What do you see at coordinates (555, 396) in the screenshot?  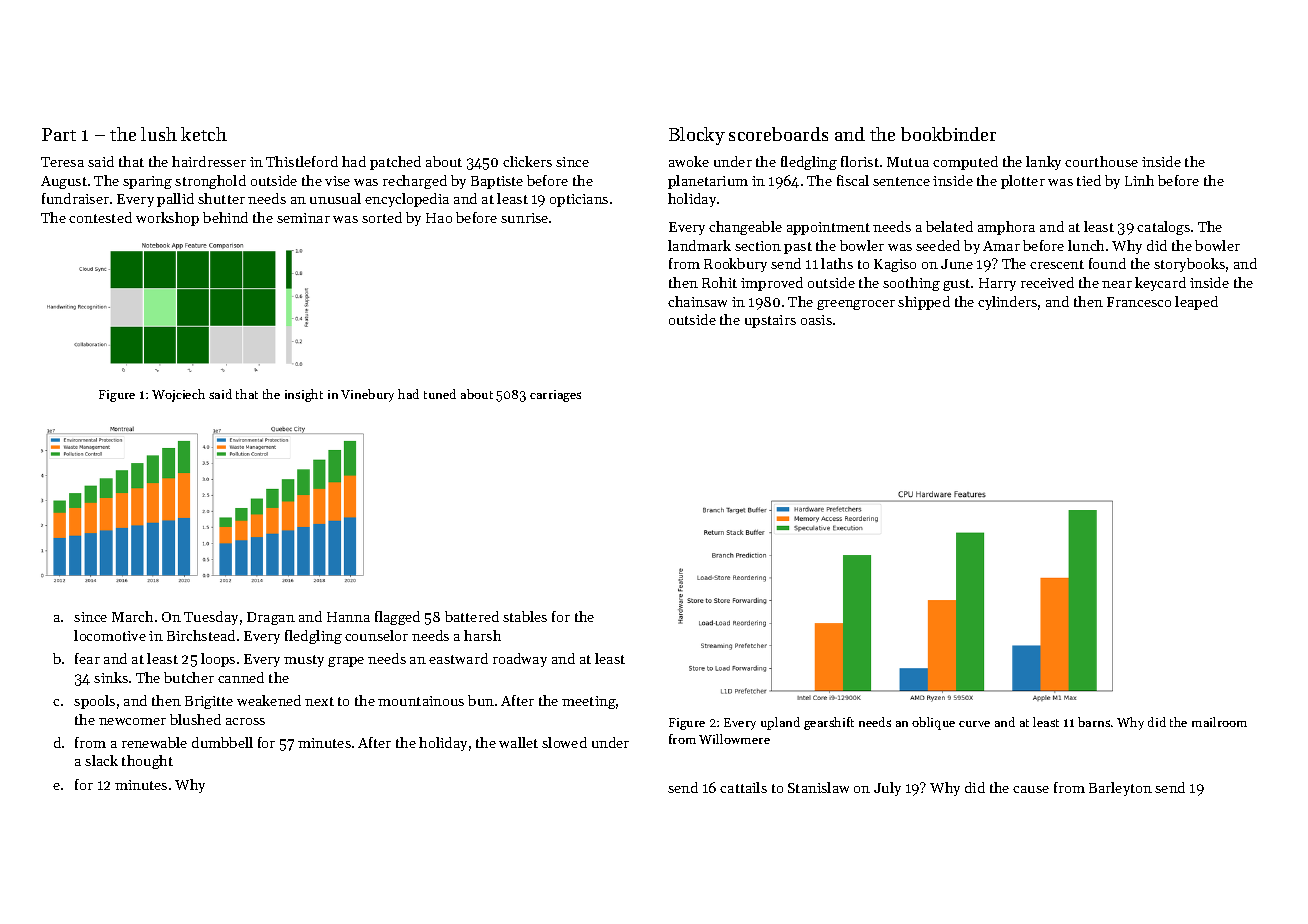 I see `carriages` at bounding box center [555, 396].
